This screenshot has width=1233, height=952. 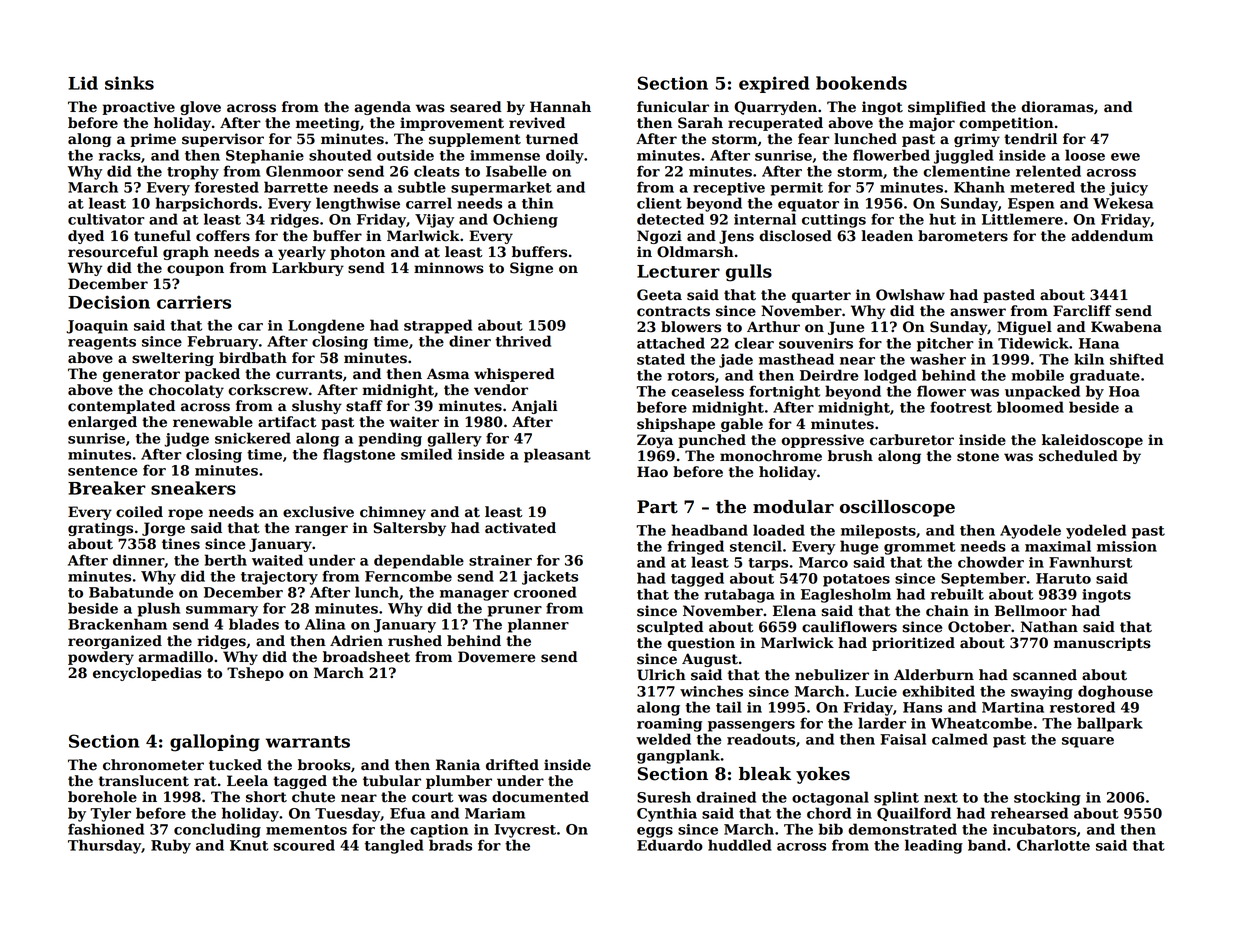 What do you see at coordinates (1125, 157) in the screenshot?
I see `ewe` at bounding box center [1125, 157].
